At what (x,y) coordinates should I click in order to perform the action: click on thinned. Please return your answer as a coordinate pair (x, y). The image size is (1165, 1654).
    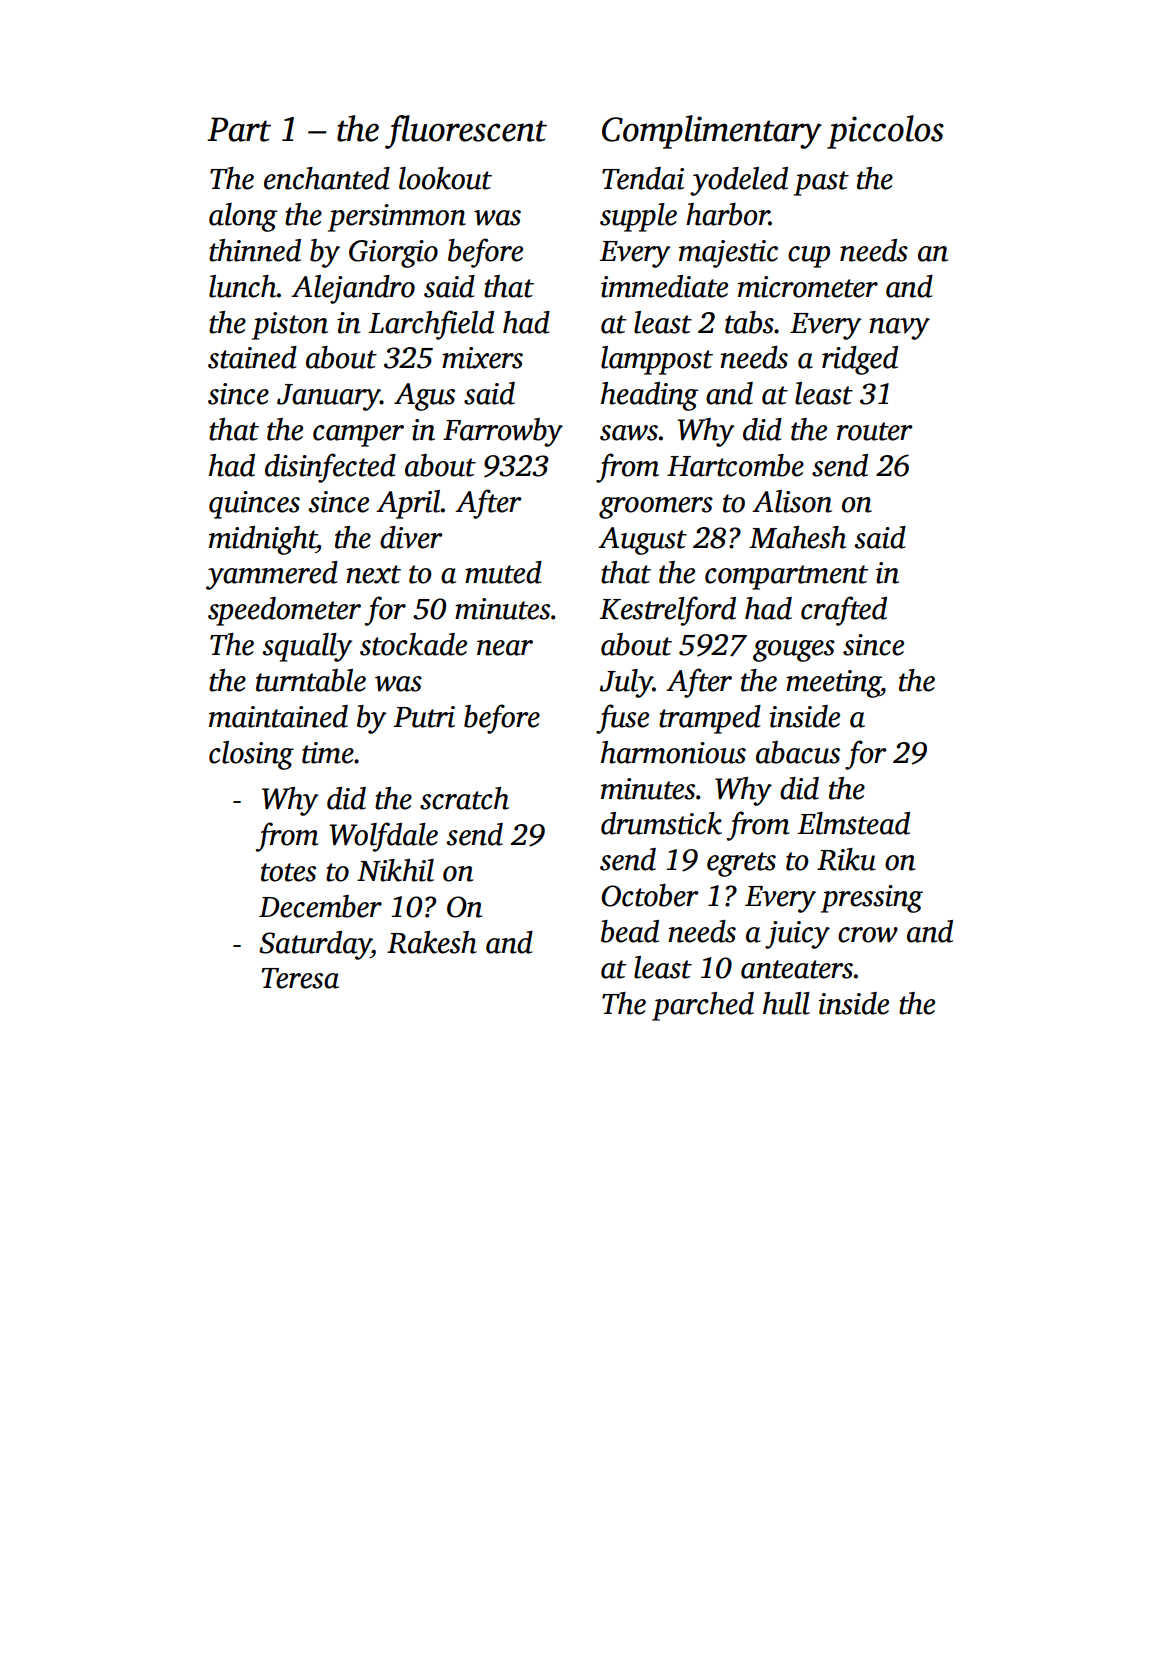
    Looking at the image, I should click on (255, 250).
